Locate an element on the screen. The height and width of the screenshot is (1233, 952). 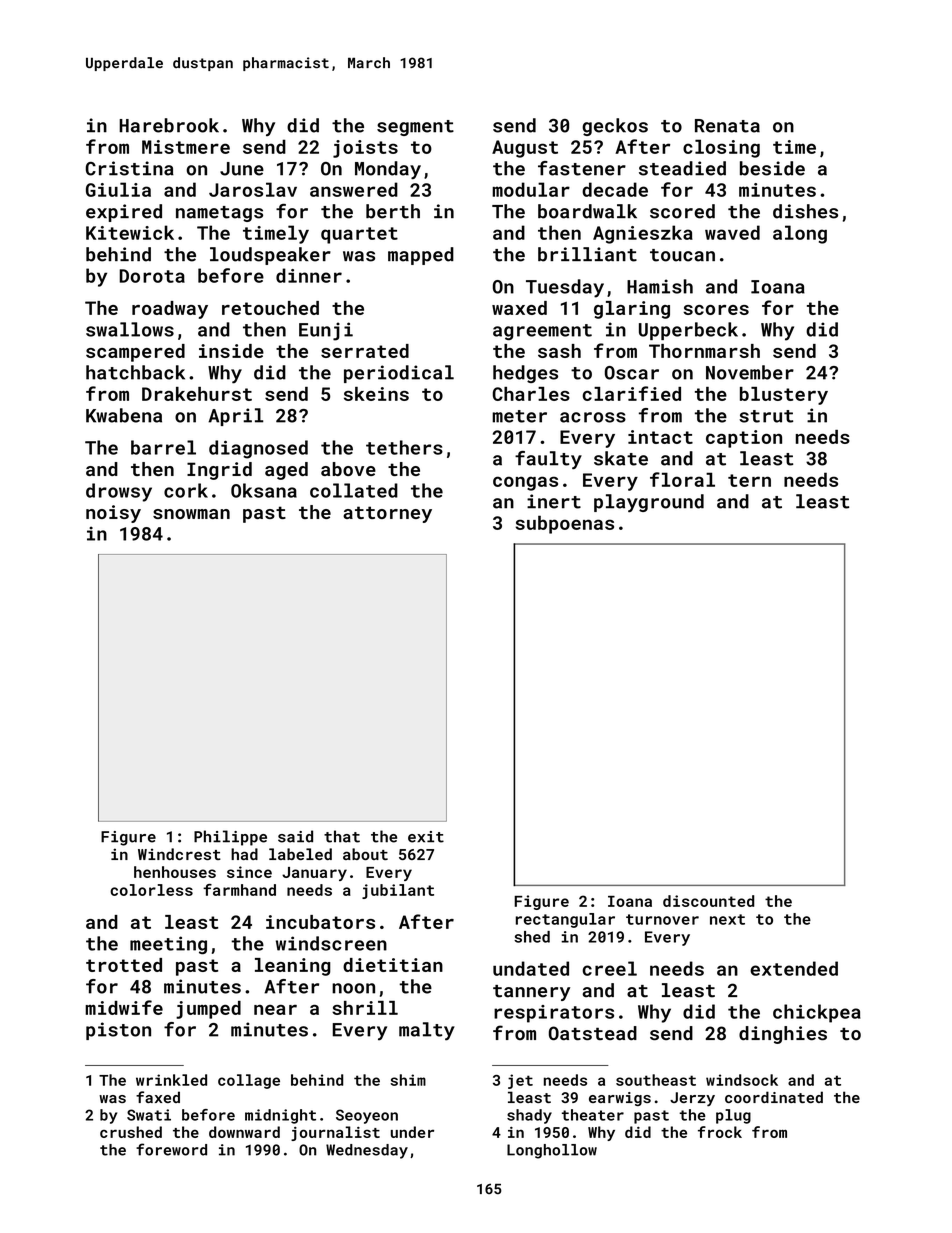
shrill is located at coordinates (365, 1008).
